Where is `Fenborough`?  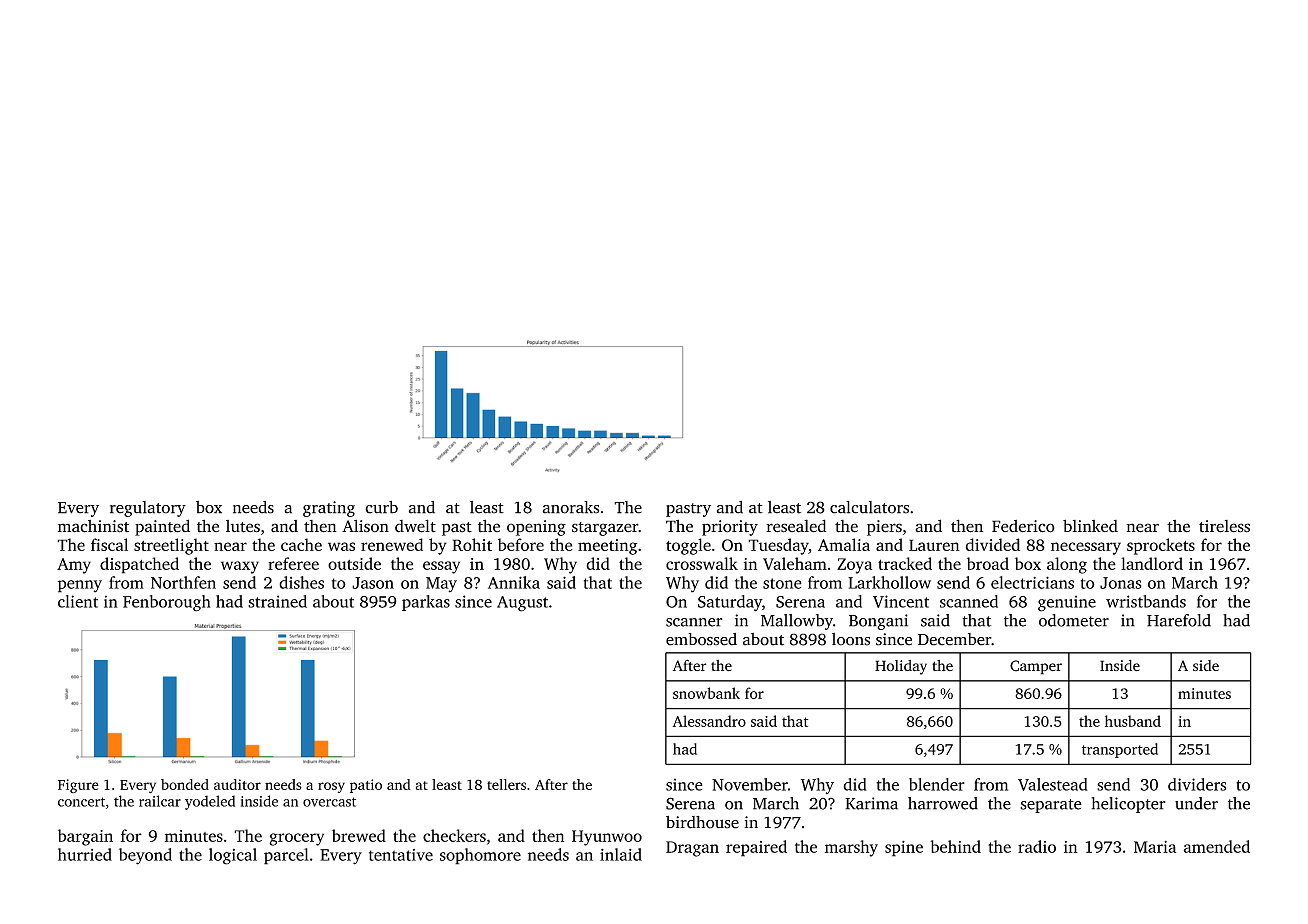 Fenborough is located at coordinates (167, 603).
